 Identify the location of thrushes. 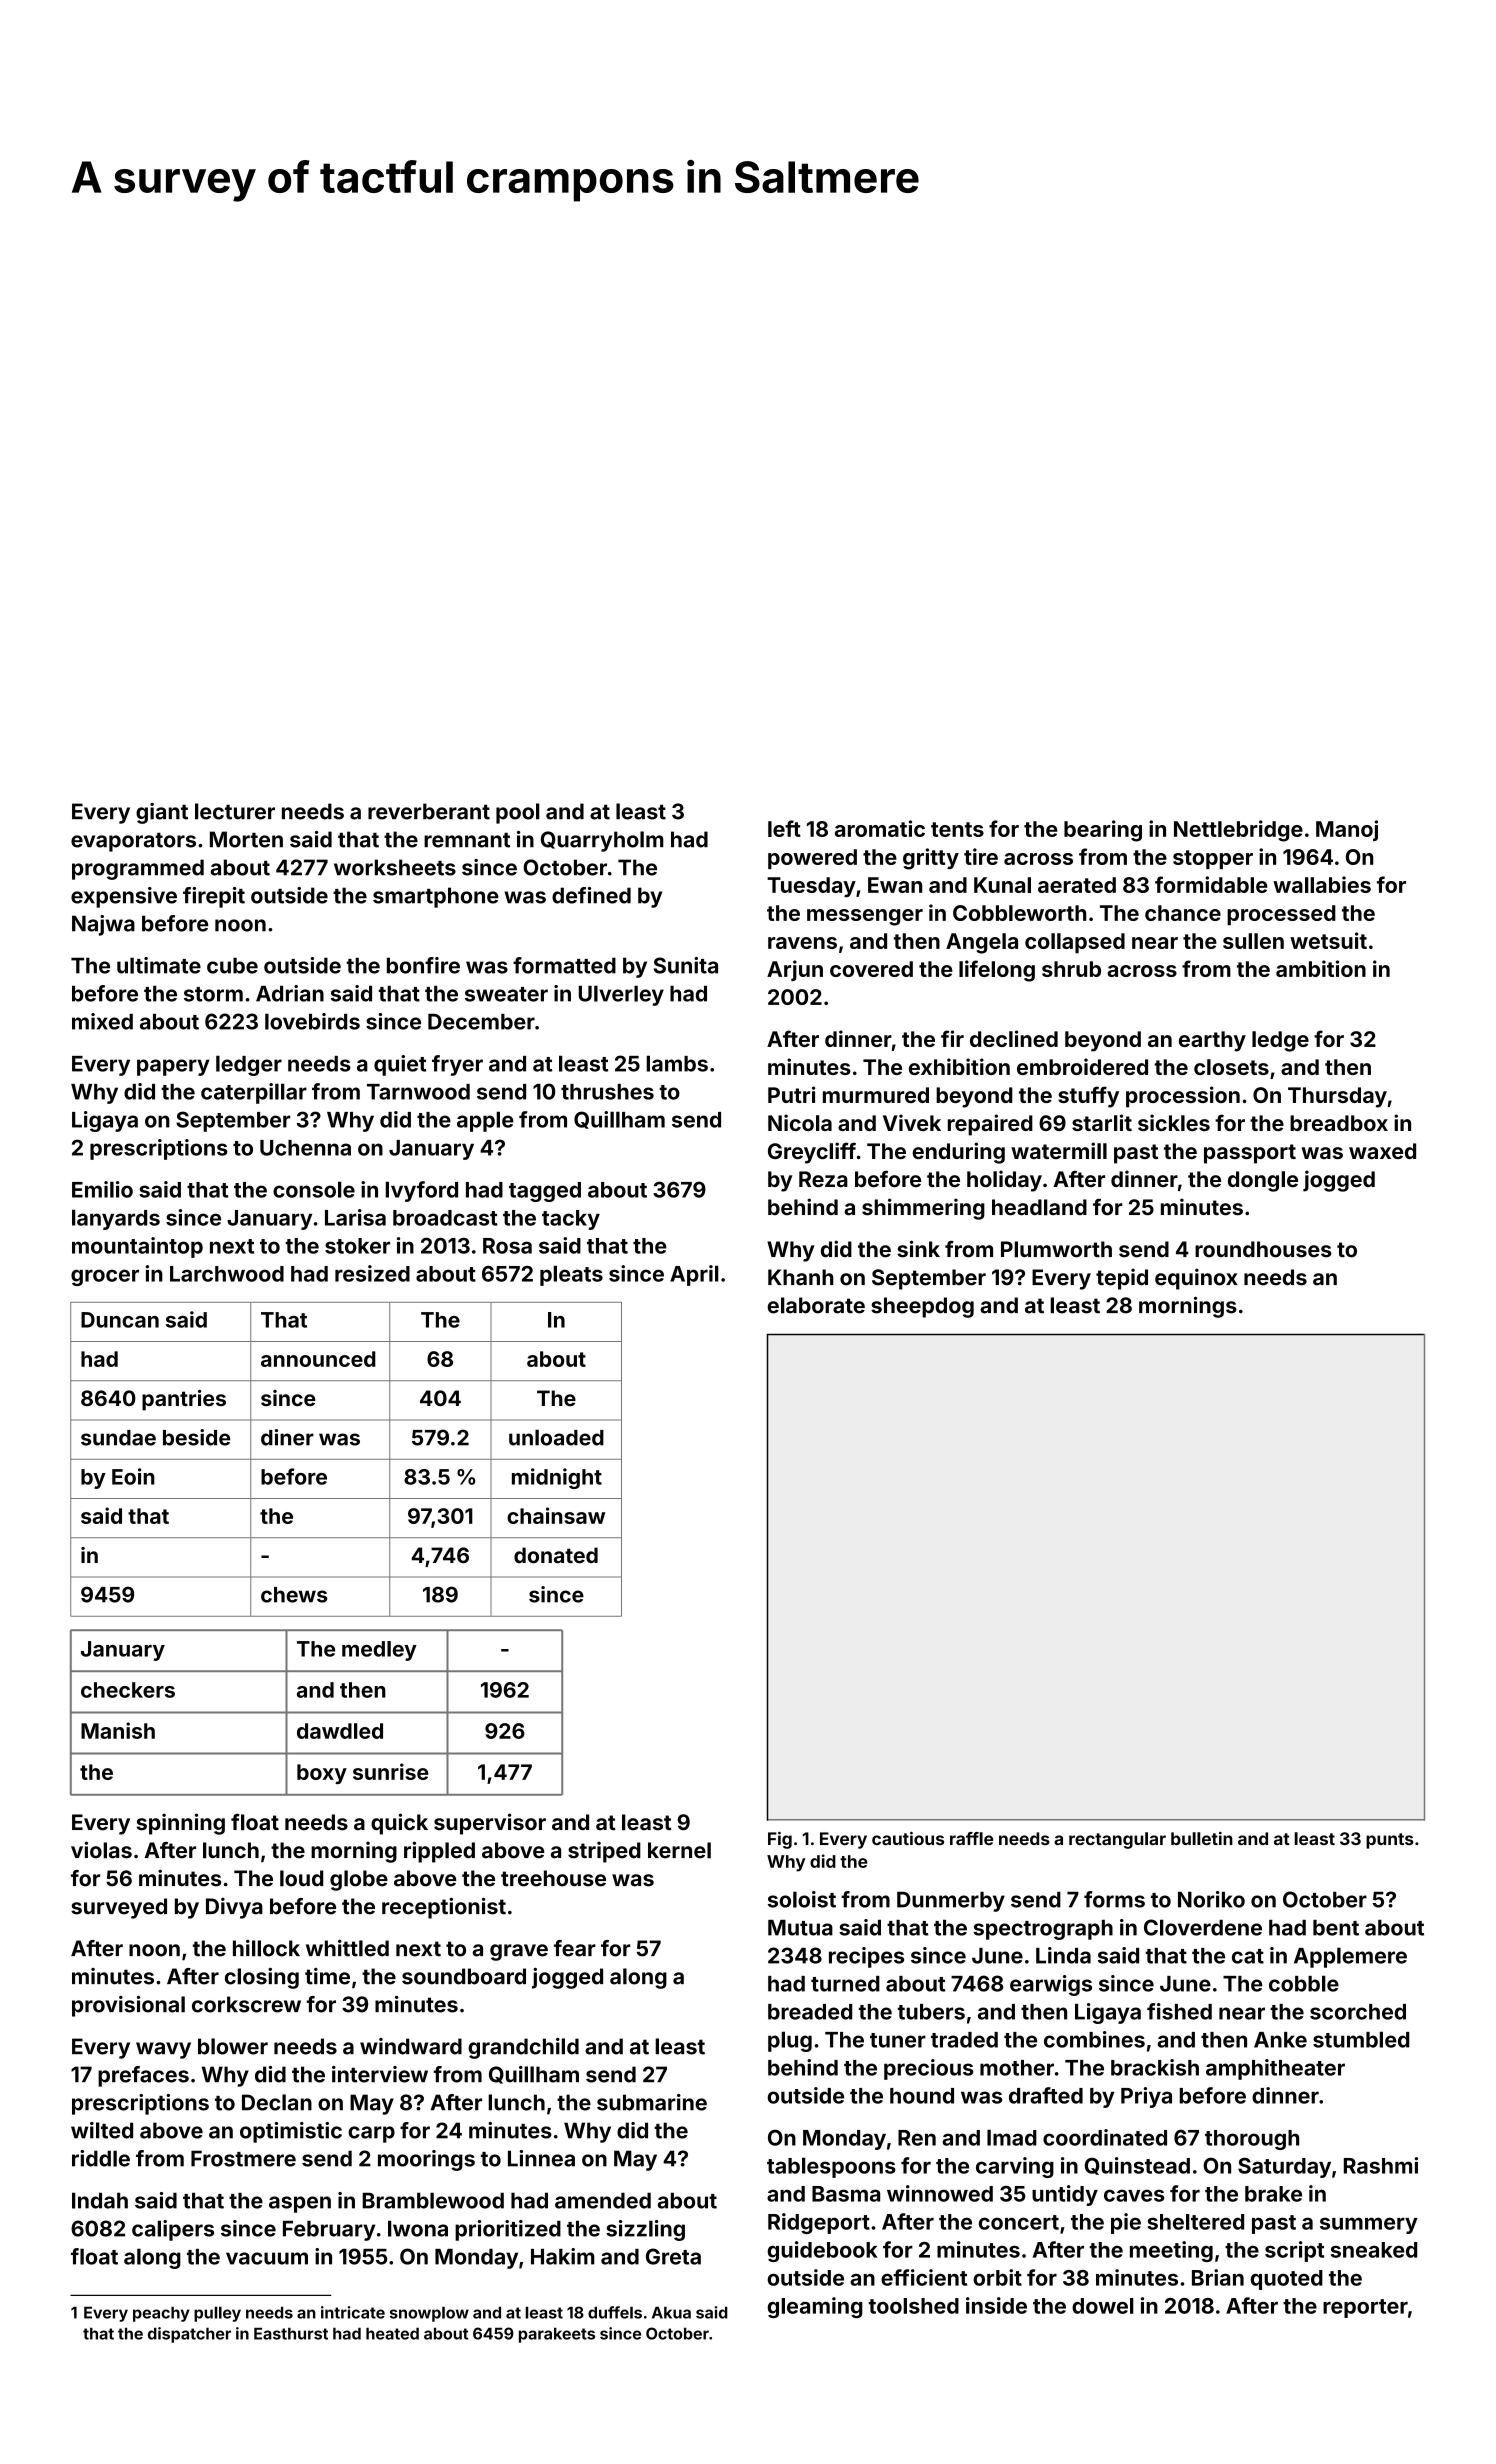
(607, 1092).
